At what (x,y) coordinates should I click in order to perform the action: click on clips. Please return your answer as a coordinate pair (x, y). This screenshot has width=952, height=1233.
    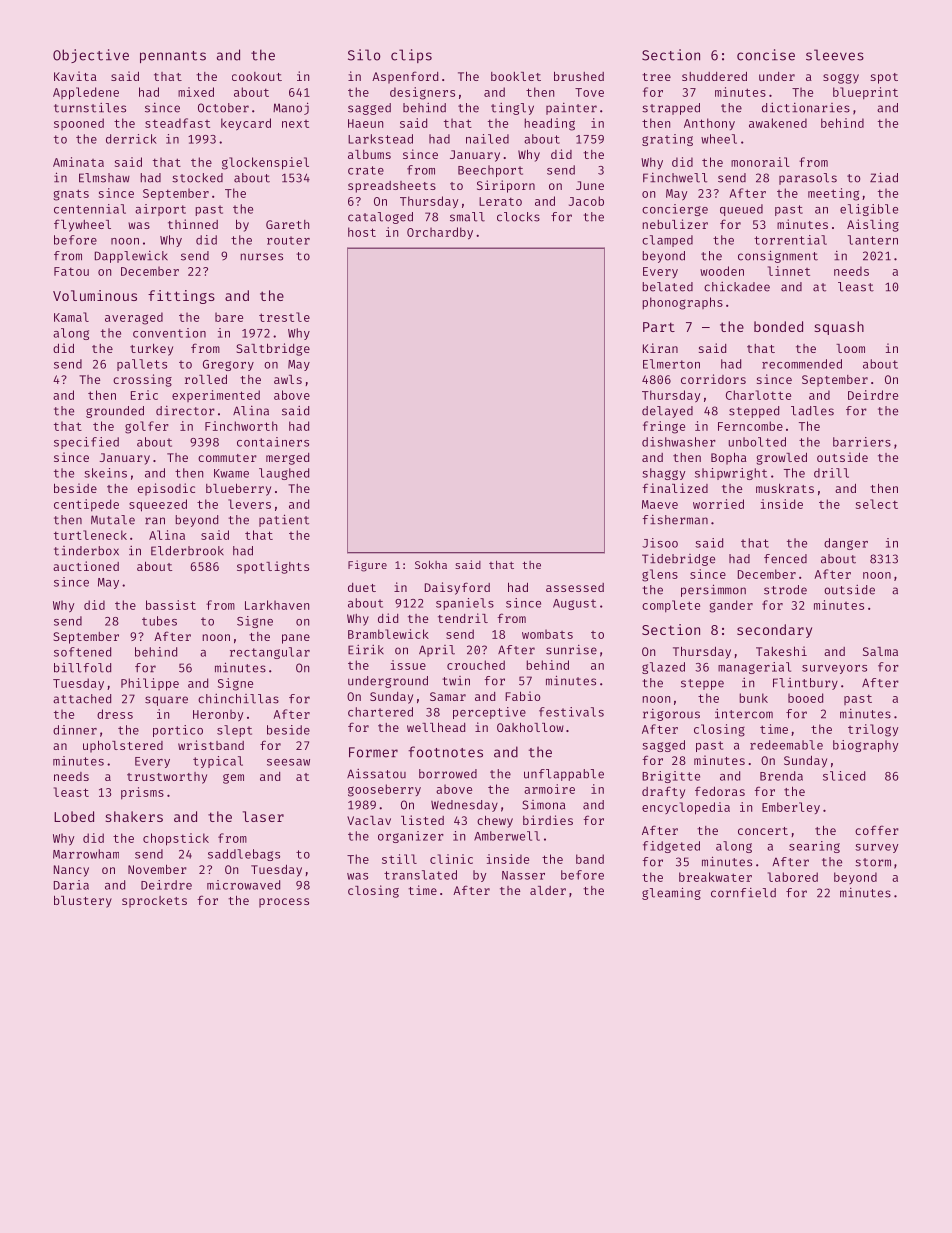
    Looking at the image, I should click on (411, 56).
